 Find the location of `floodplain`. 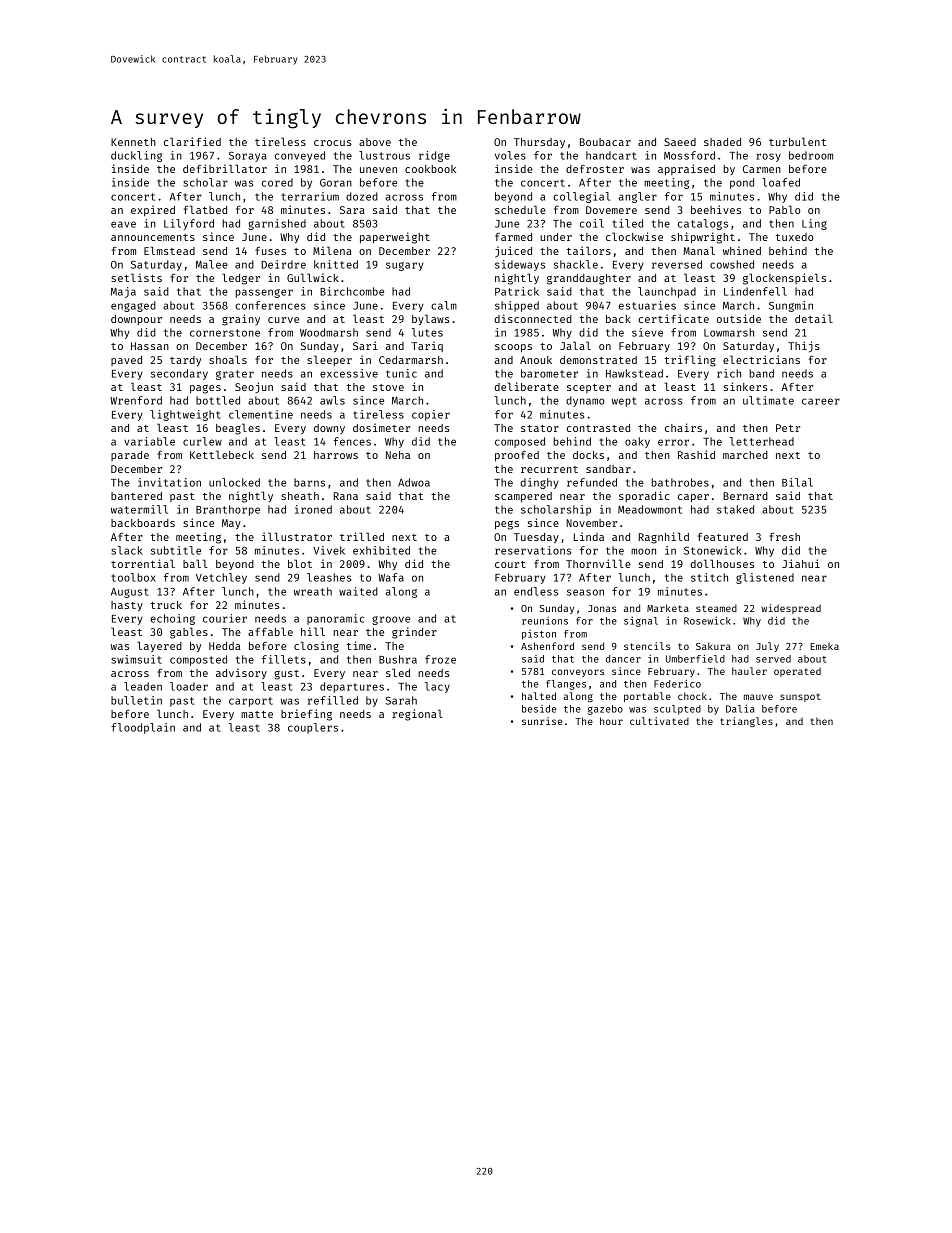

floodplain is located at coordinates (143, 728).
